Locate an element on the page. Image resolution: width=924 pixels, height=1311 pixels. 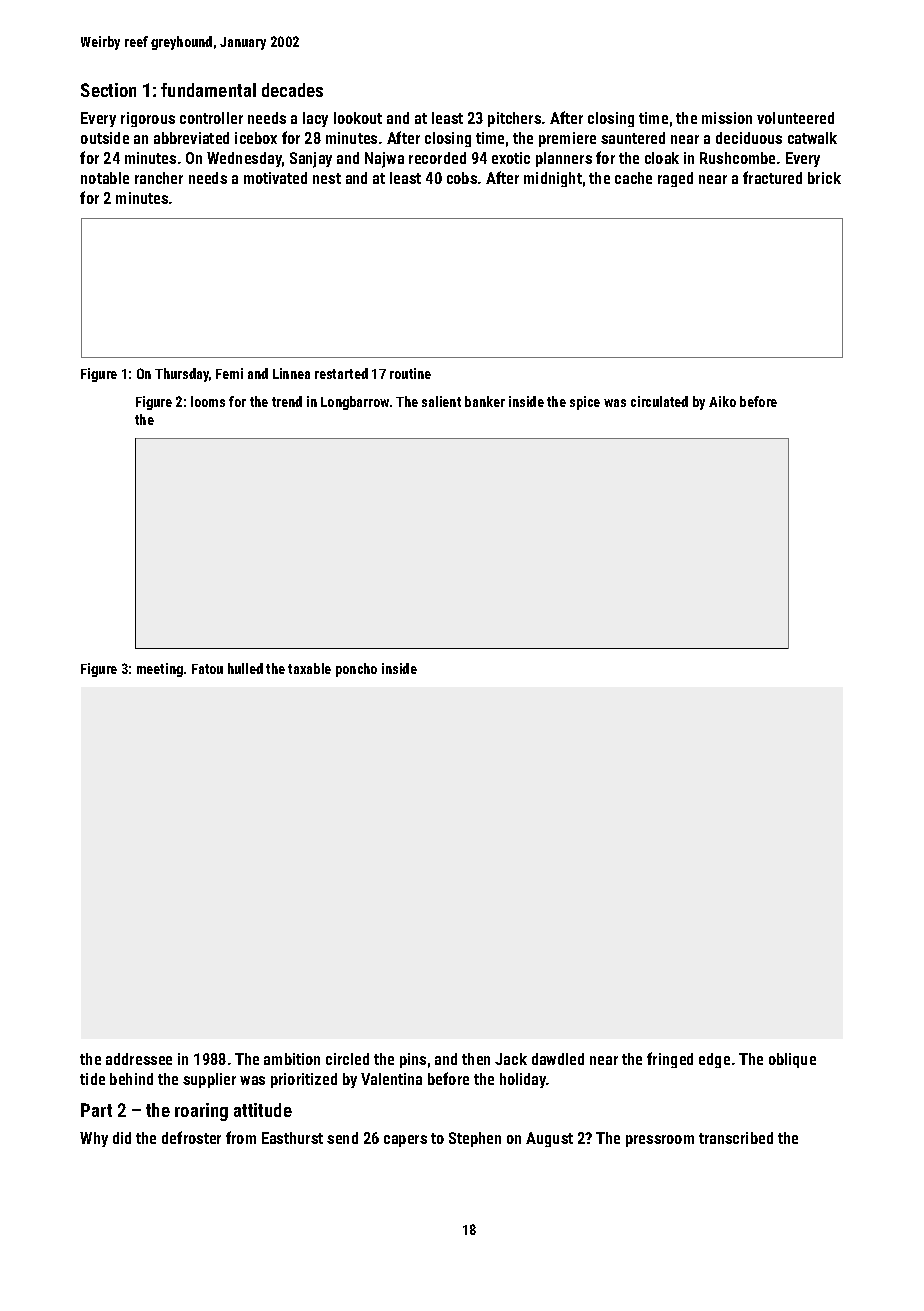
Thursday is located at coordinates (182, 375).
